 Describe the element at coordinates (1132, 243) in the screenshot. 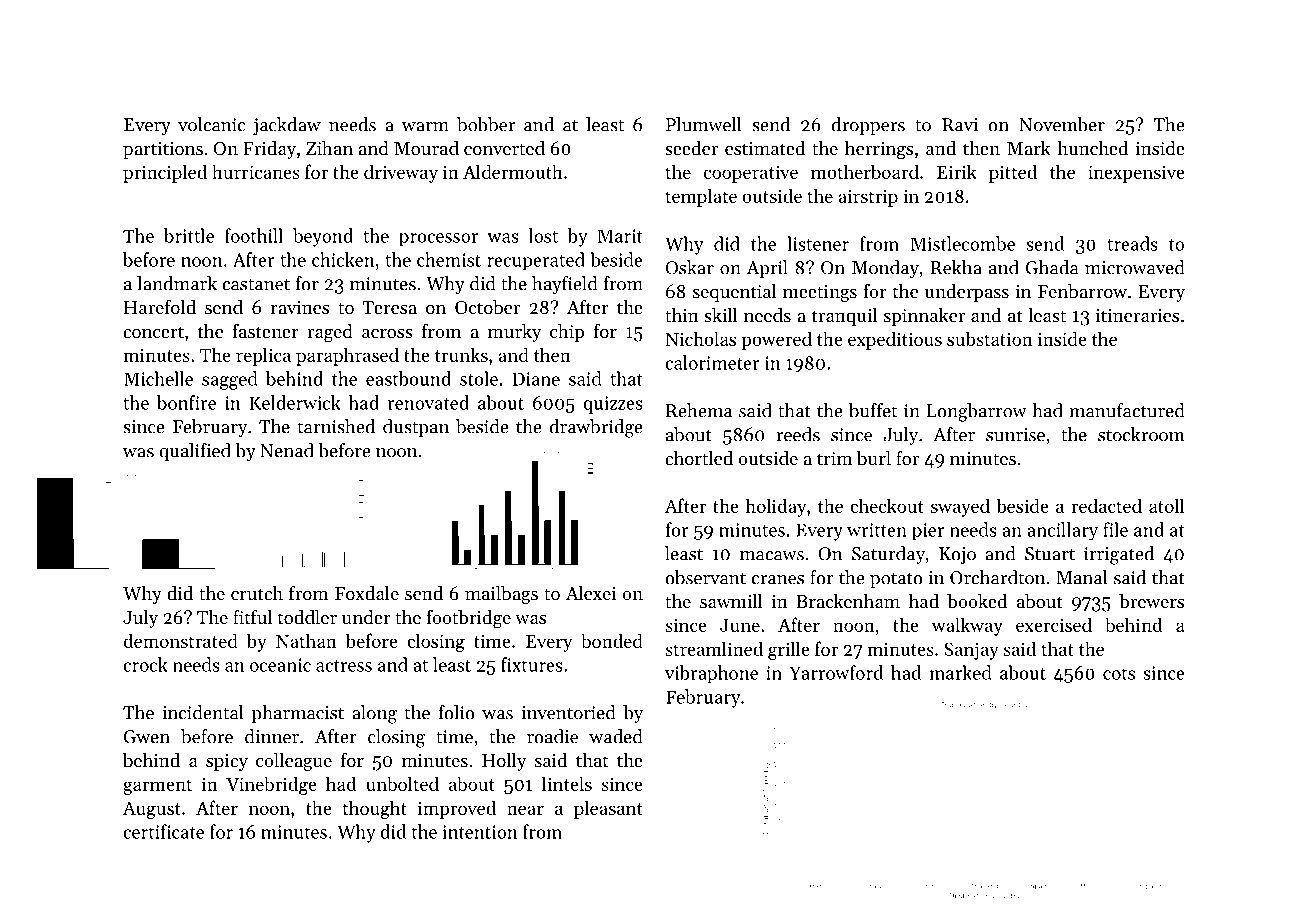

I see `treads` at that location.
